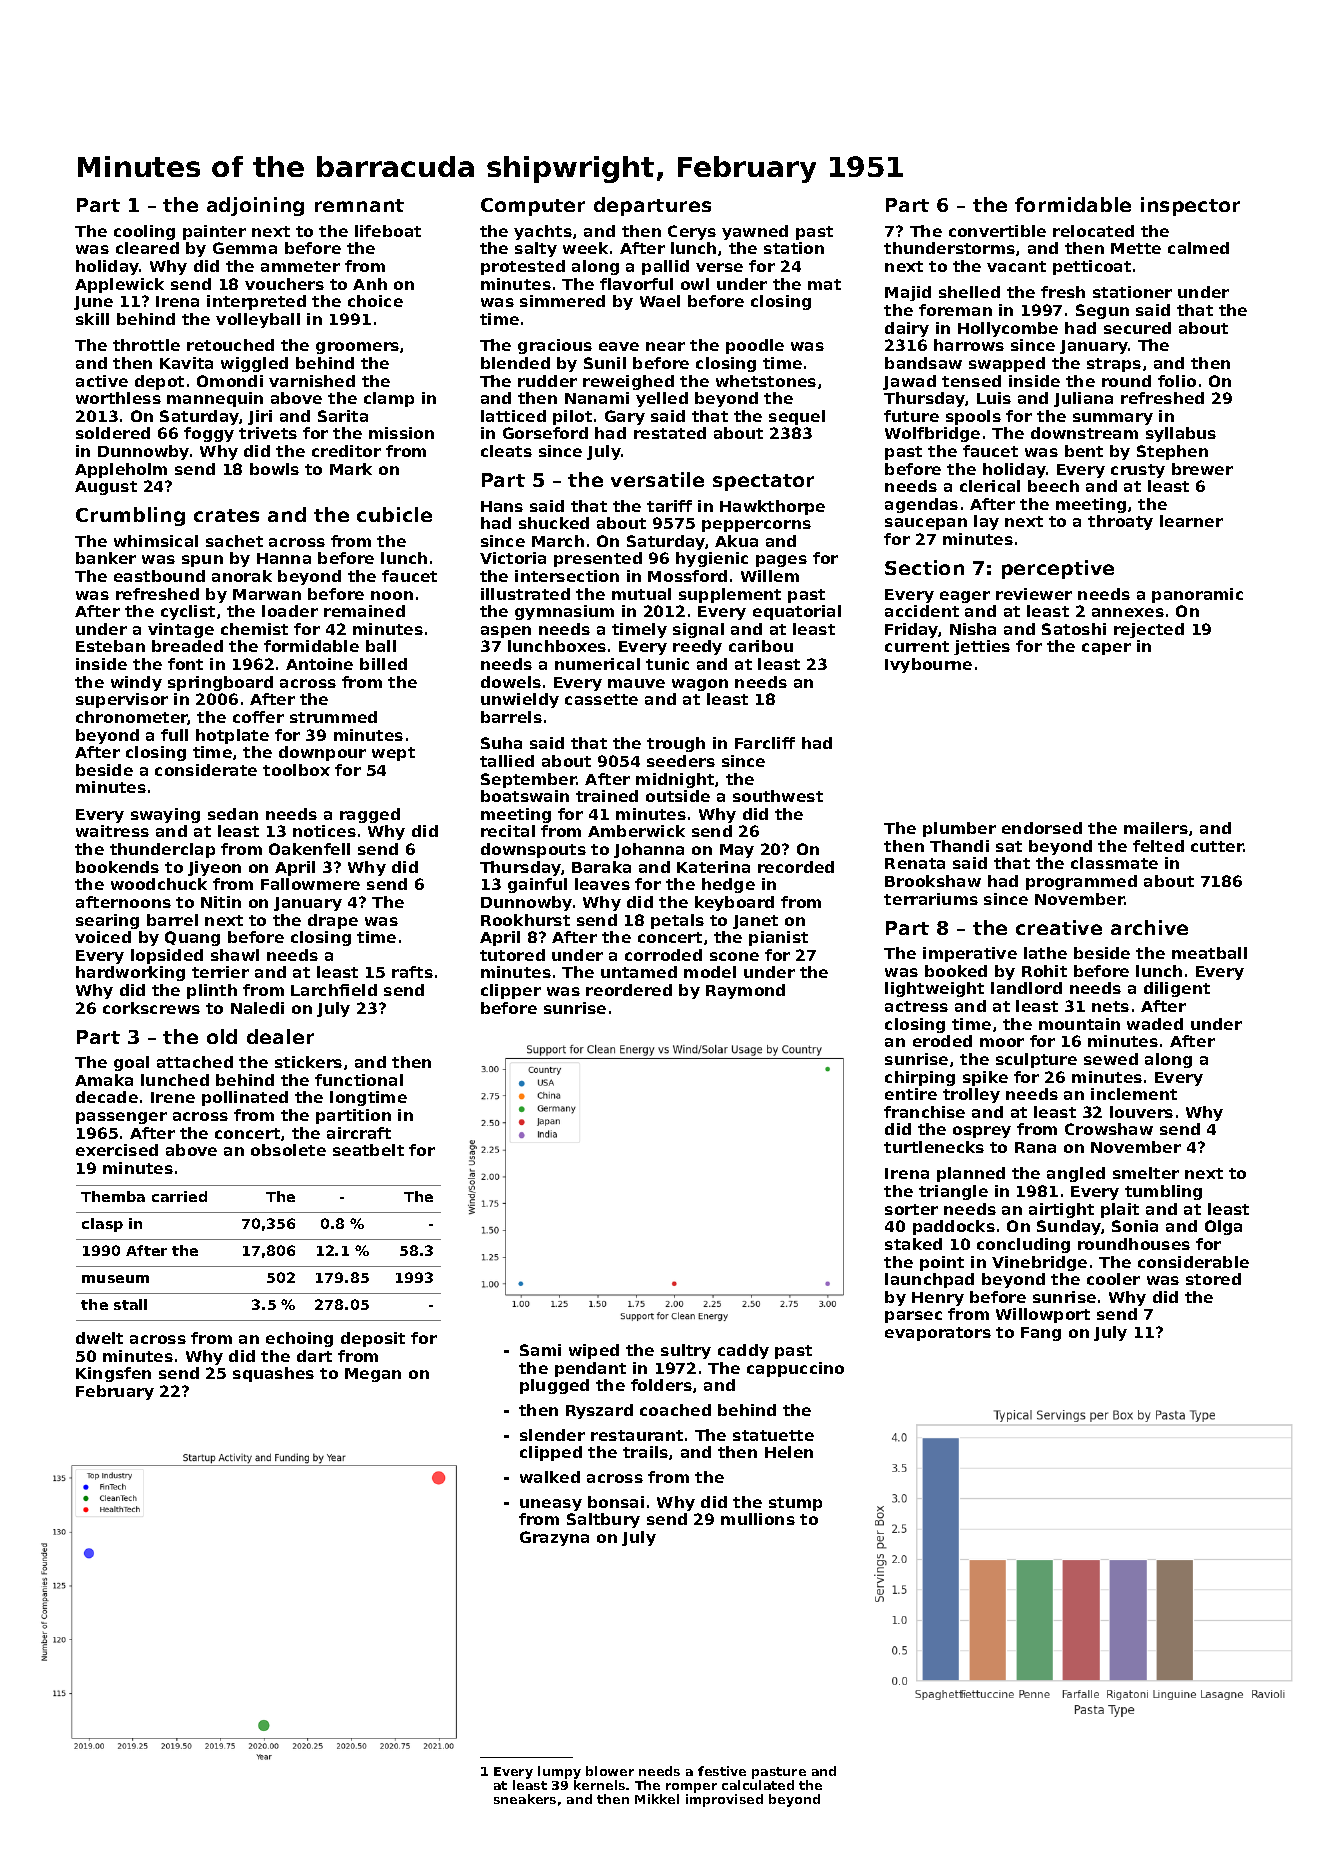 The height and width of the screenshot is (1875, 1326). Describe the element at coordinates (525, 1799) in the screenshot. I see `sneakers` at that location.
